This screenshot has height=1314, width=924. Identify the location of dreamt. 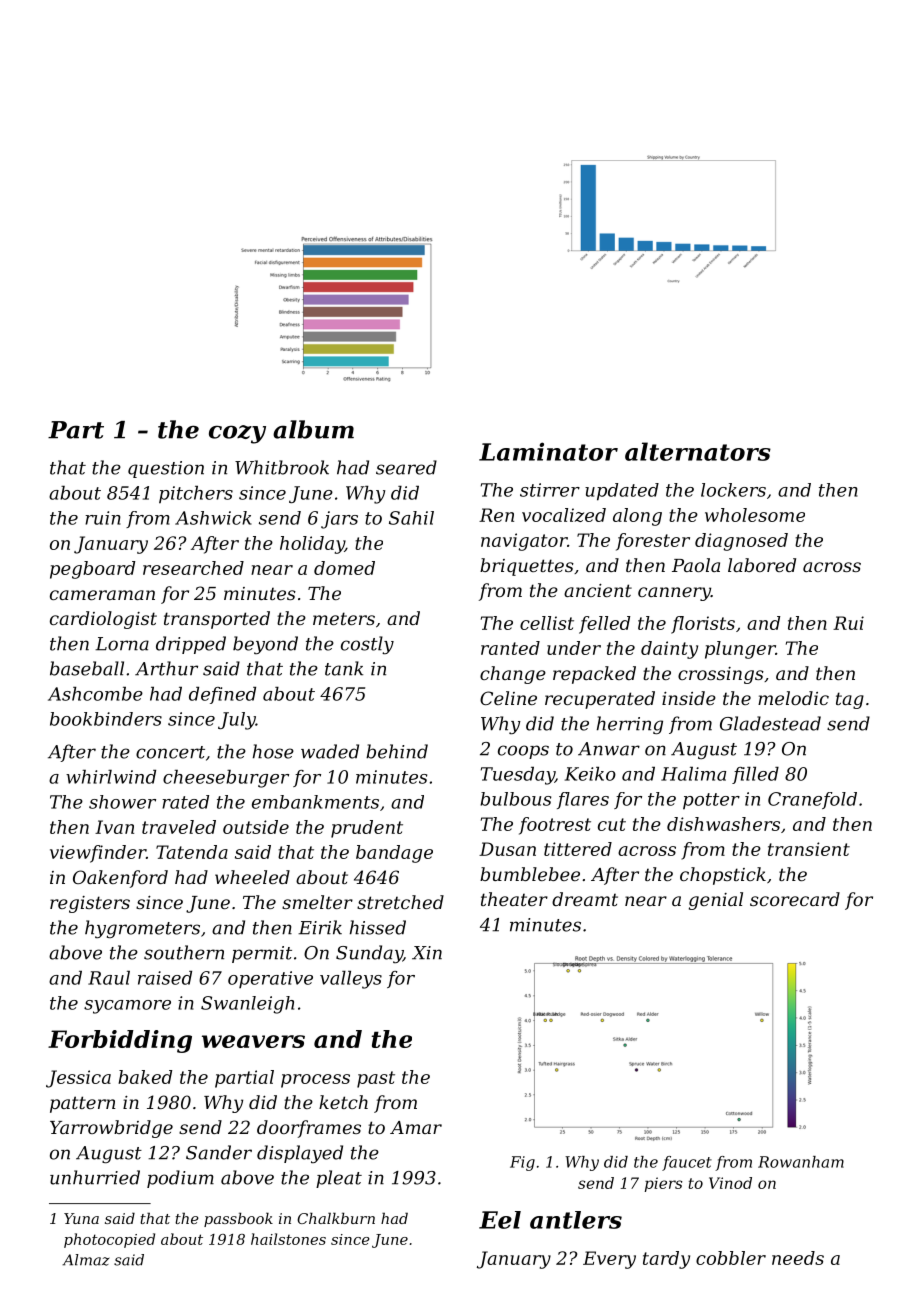
(585, 899).
